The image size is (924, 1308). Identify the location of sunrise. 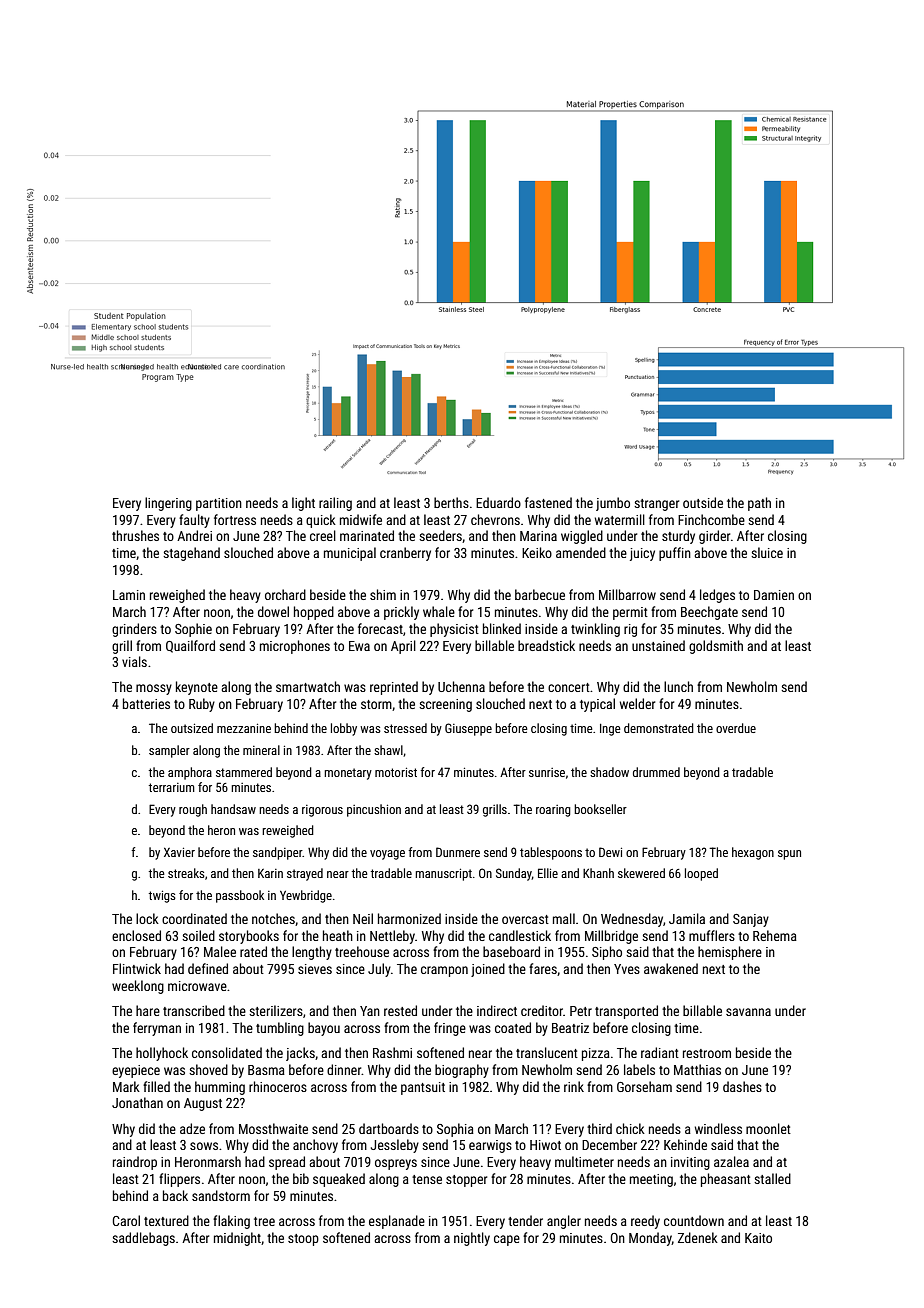
(547, 772).
